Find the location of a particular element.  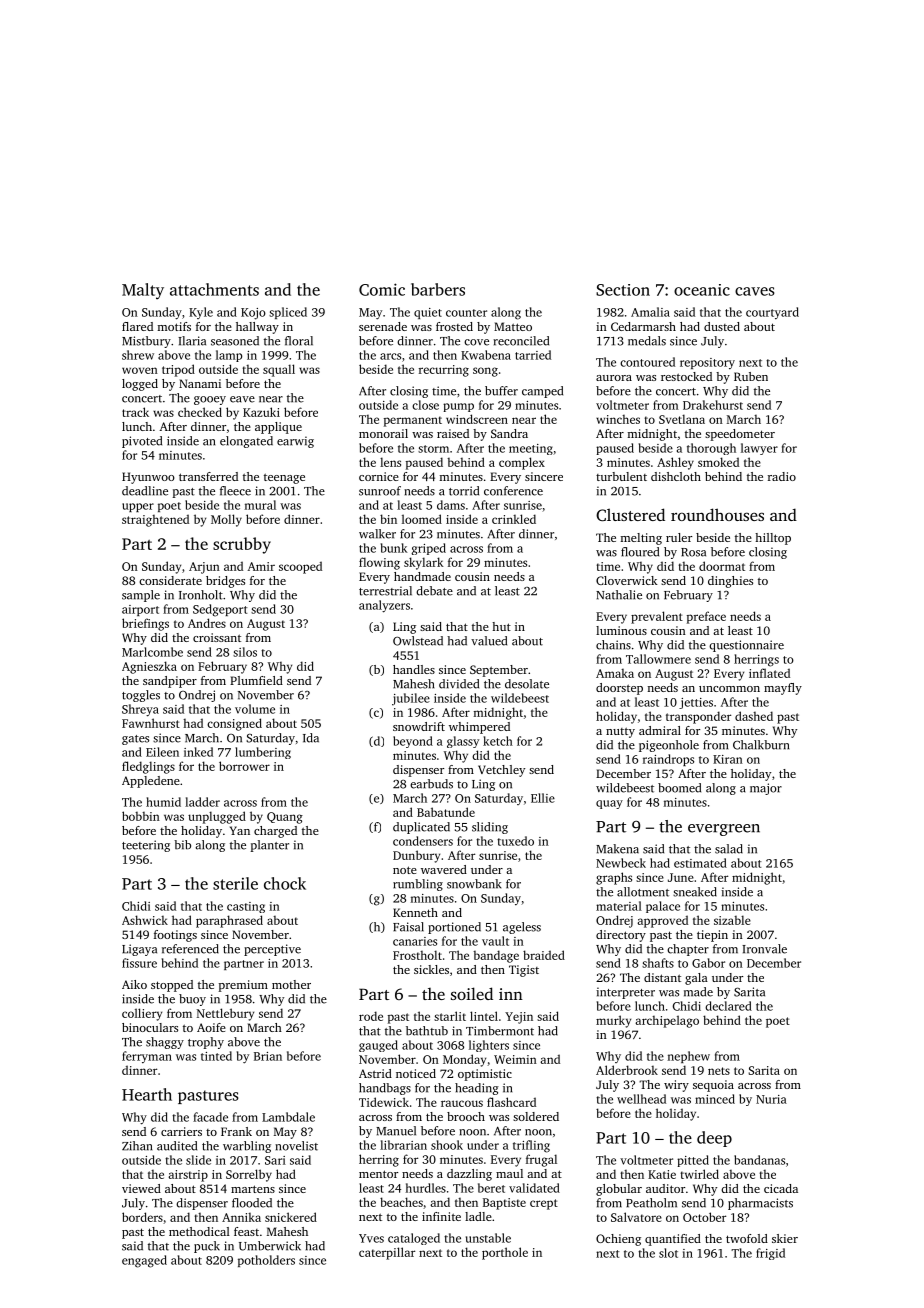

Comic is located at coordinates (382, 289).
